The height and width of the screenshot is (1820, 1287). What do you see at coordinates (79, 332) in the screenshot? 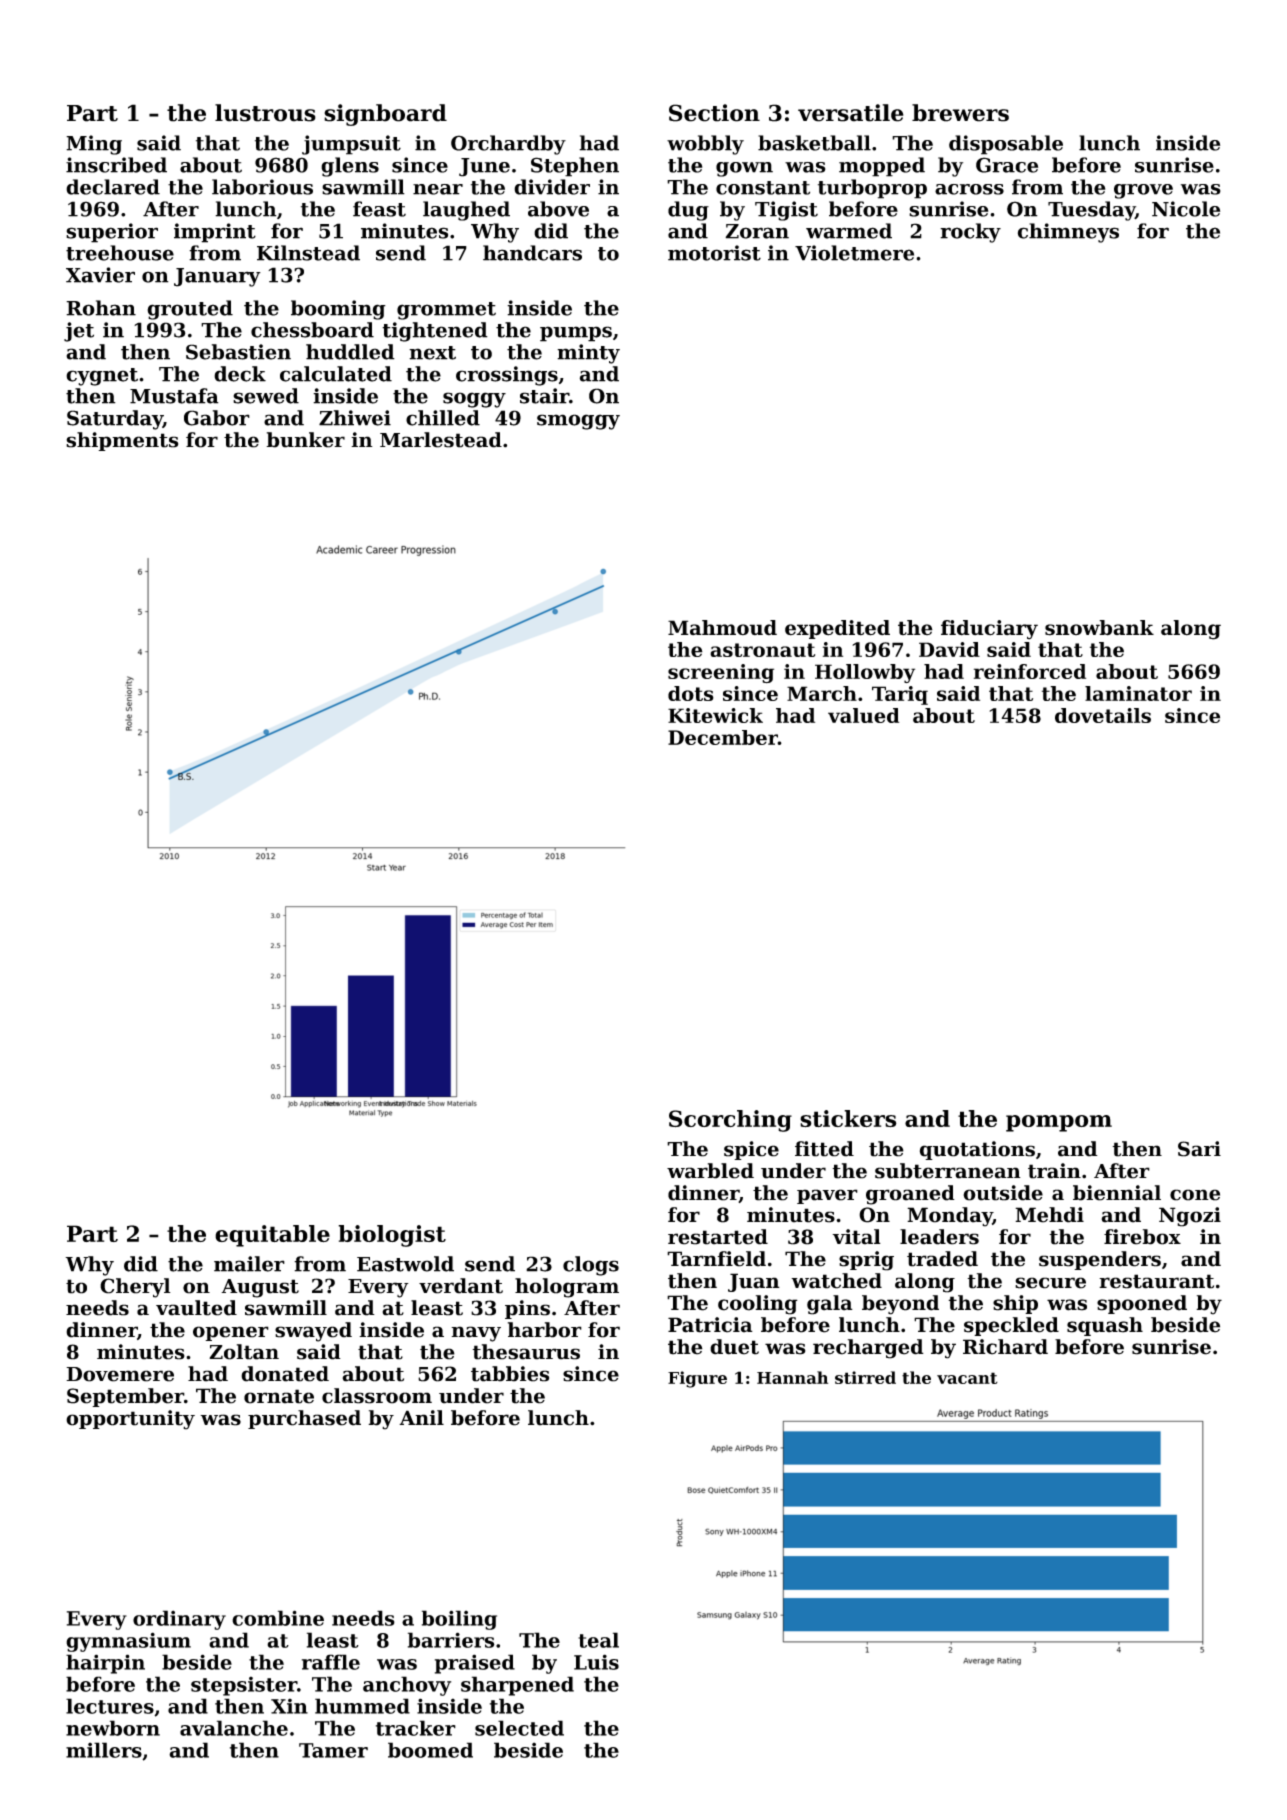
I see `jet` at bounding box center [79, 332].
